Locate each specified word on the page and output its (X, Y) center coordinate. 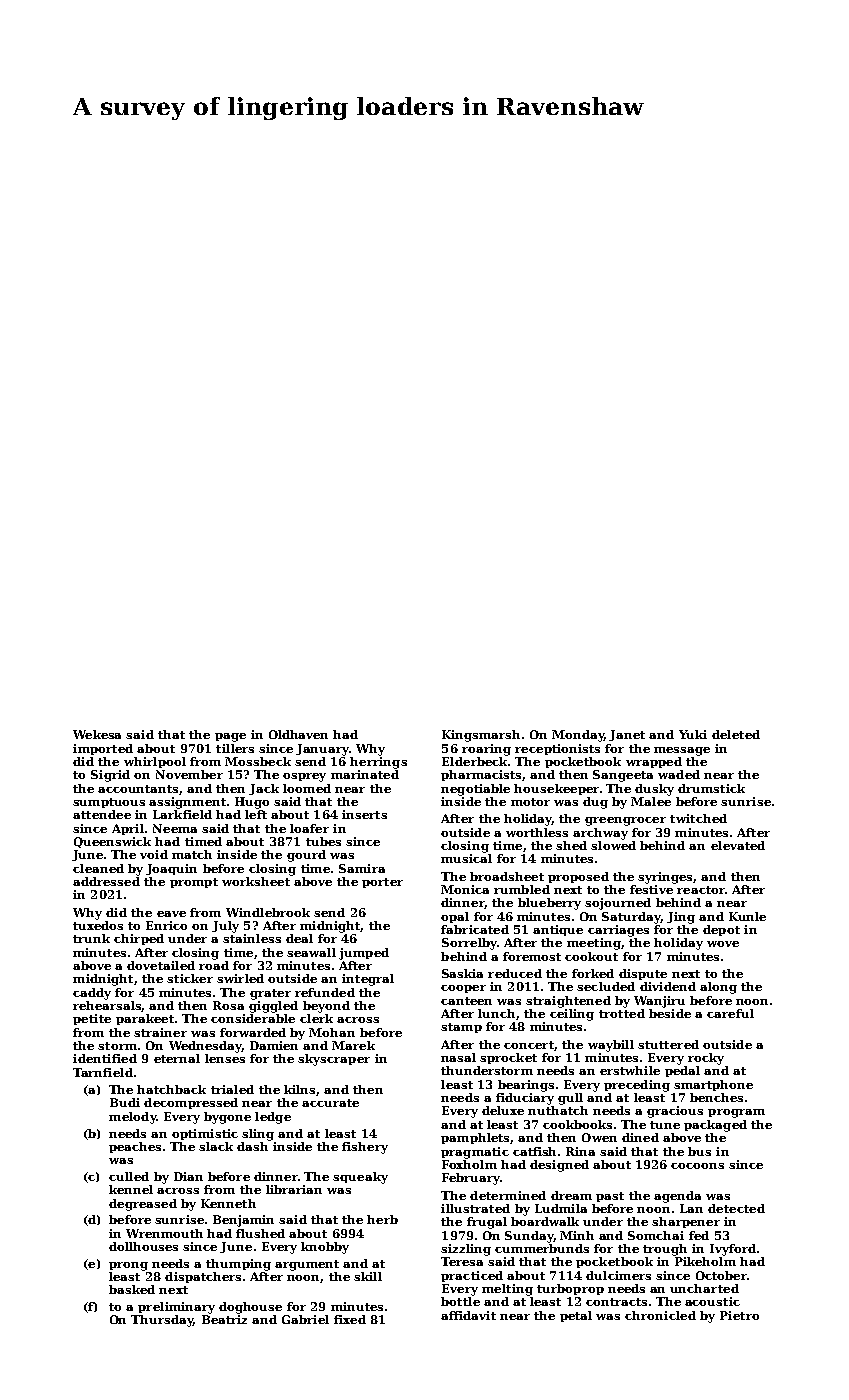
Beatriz (224, 1319)
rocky (706, 1059)
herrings (378, 763)
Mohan (332, 1032)
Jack (264, 789)
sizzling (466, 1250)
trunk (91, 938)
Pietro (739, 1315)
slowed (613, 845)
